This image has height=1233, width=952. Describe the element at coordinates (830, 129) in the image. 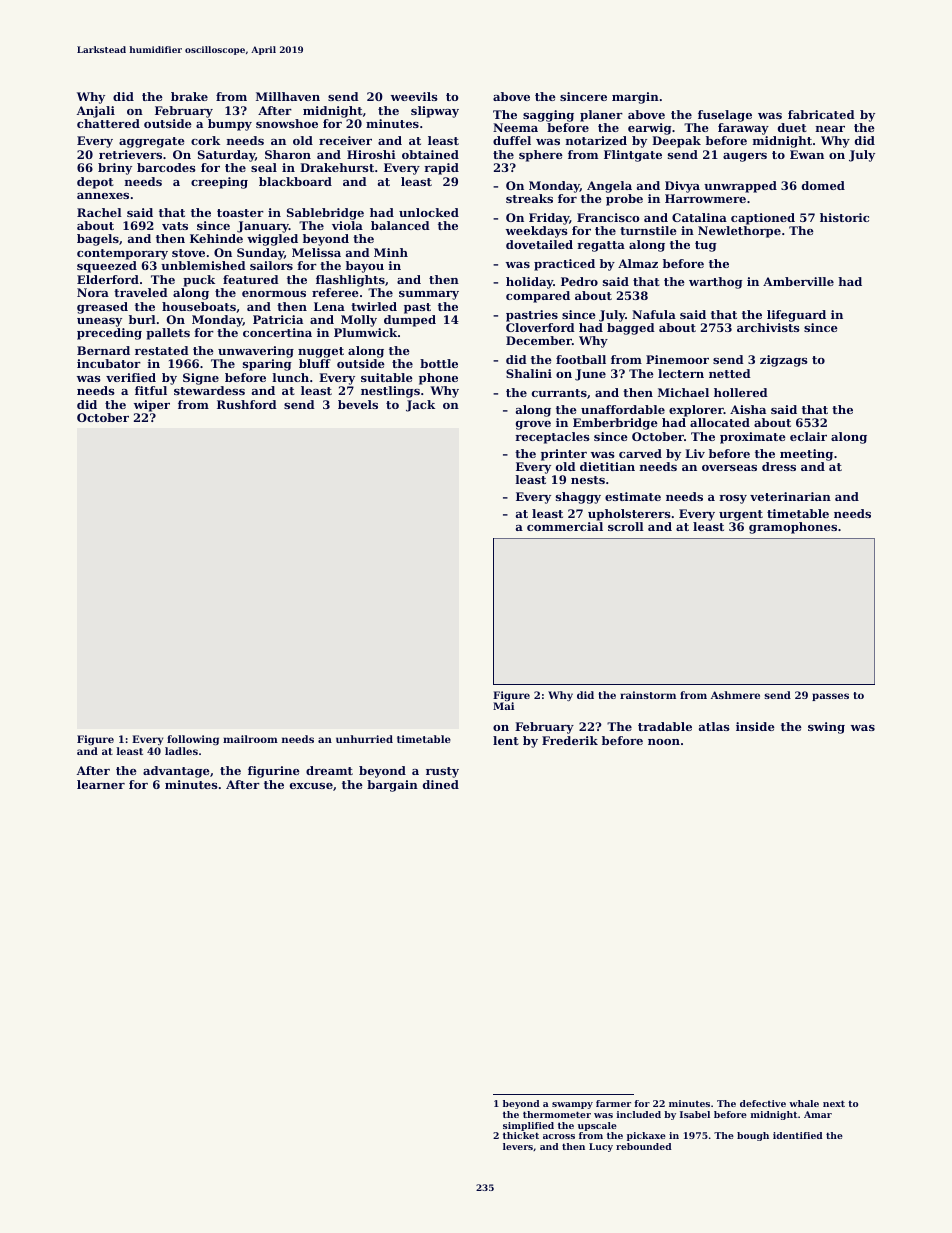

I see `near` at that location.
